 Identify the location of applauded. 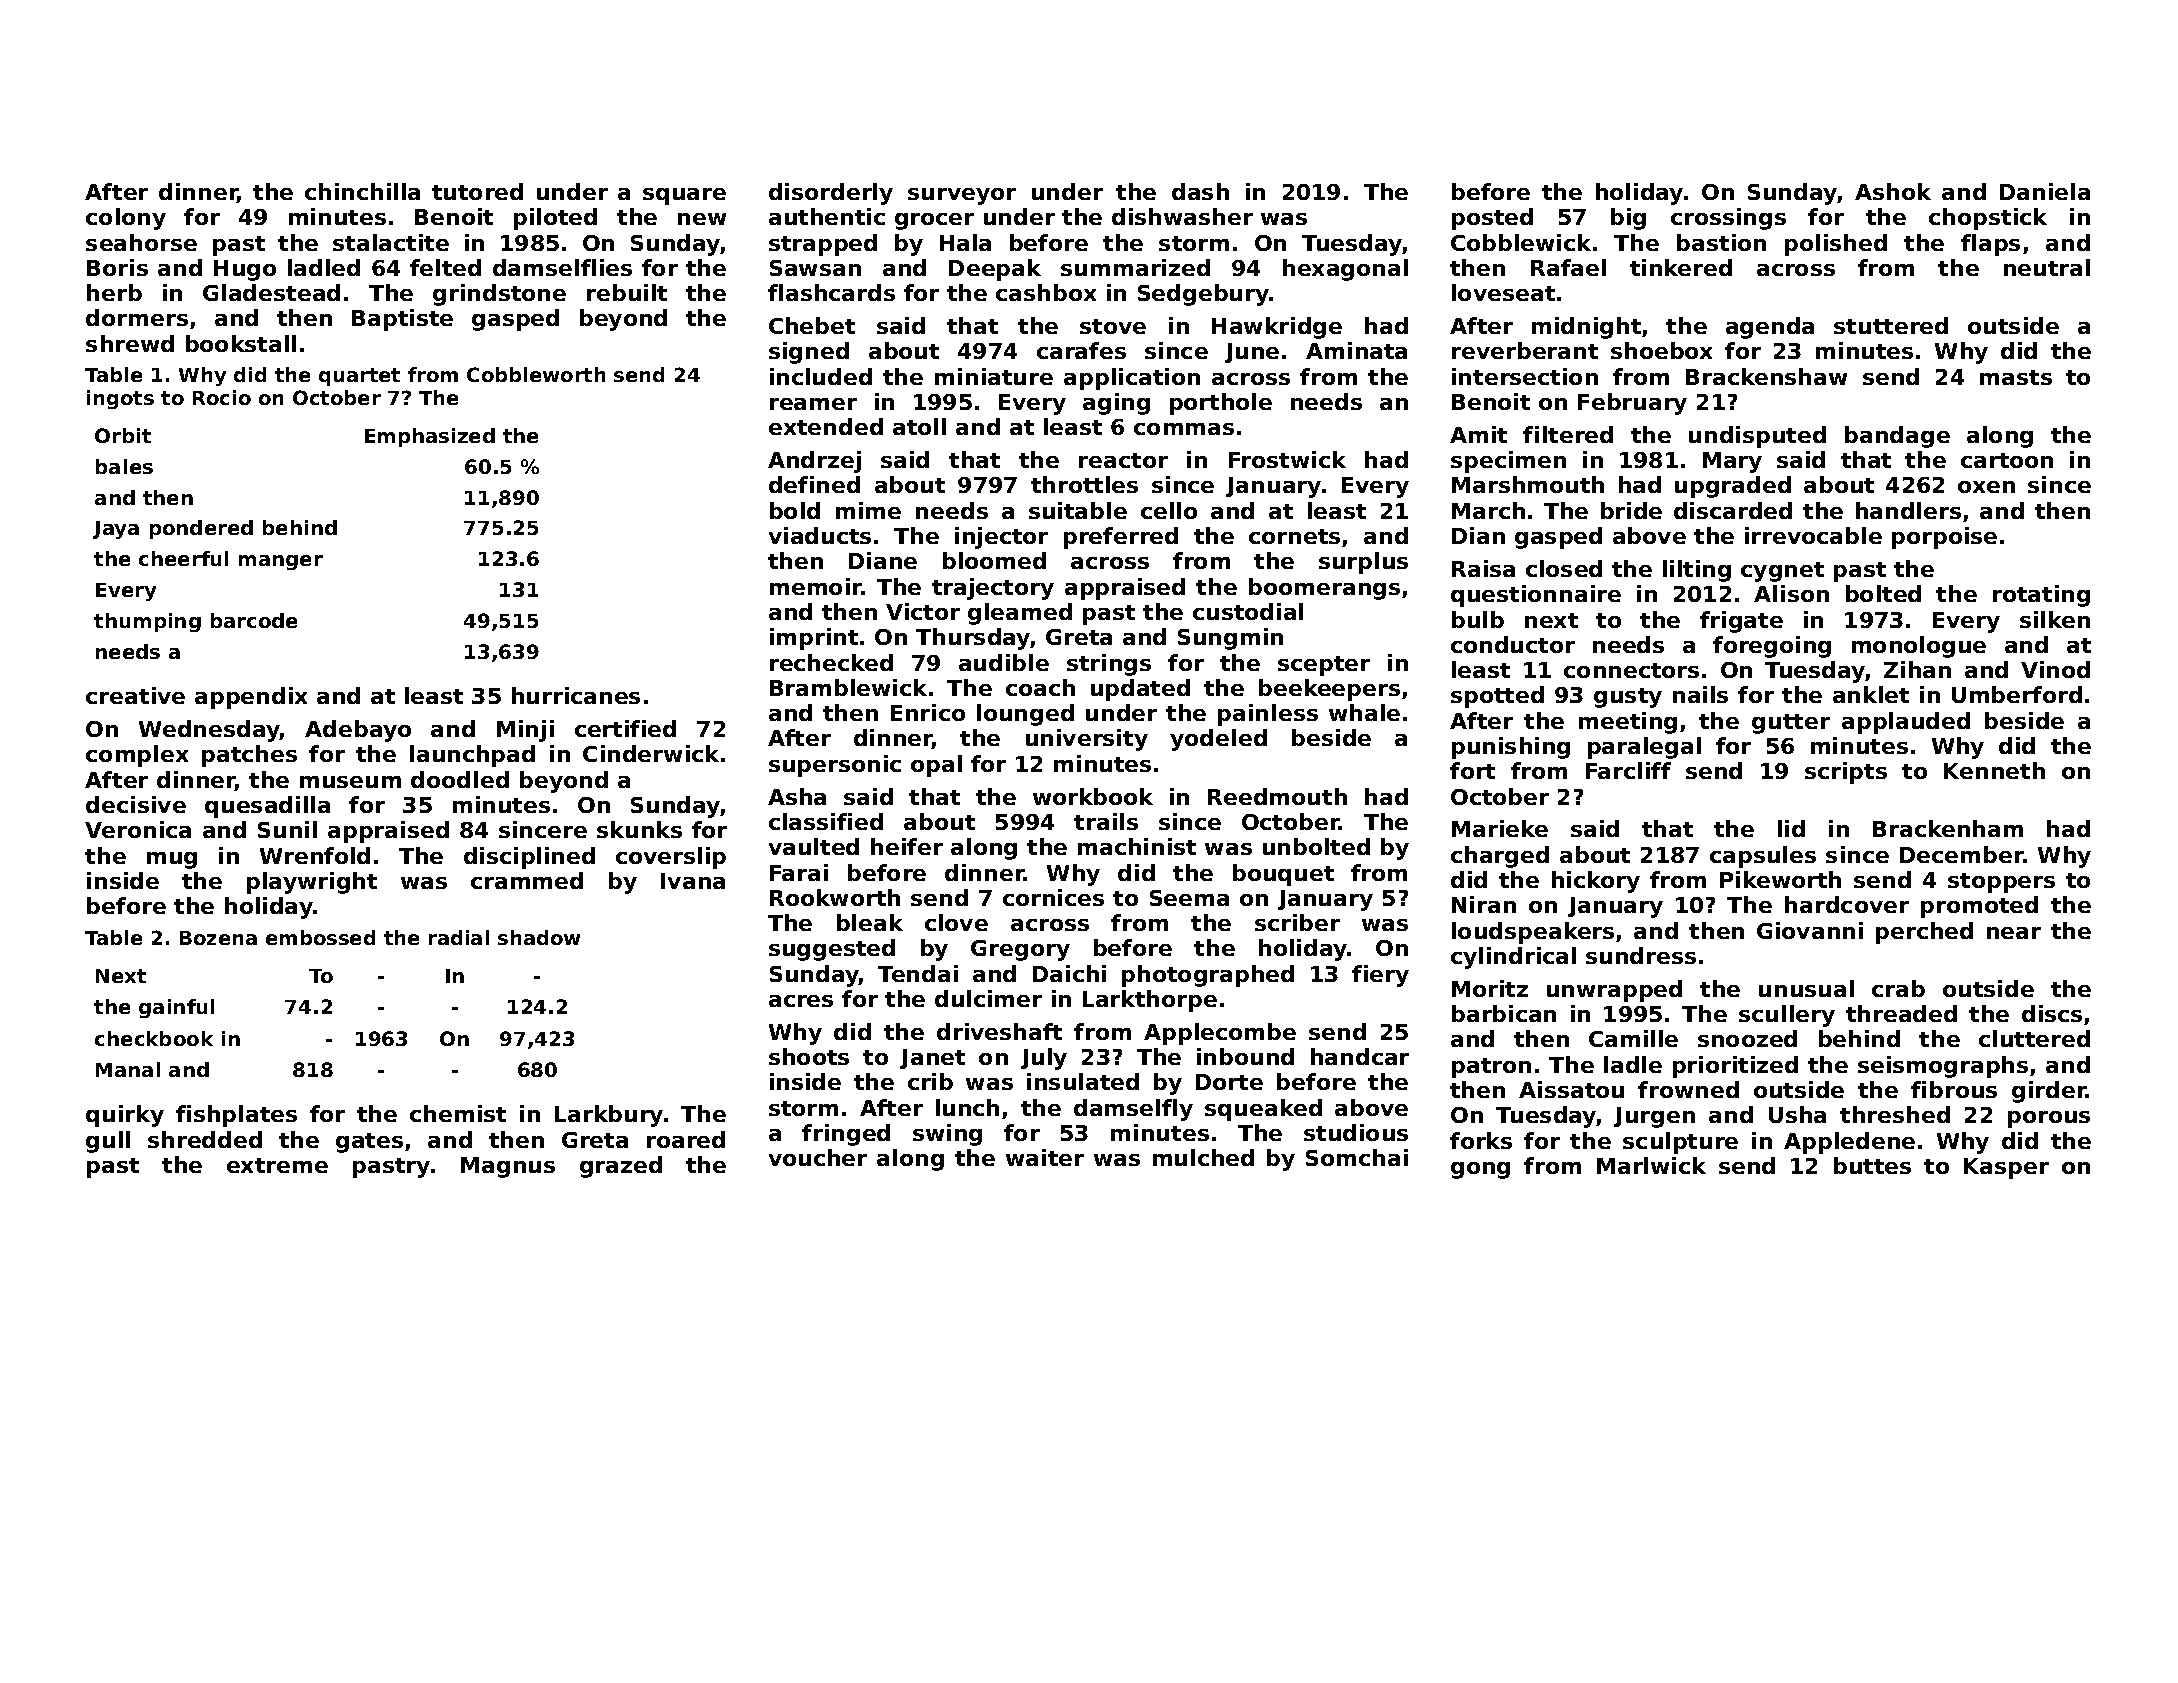
(1906, 723).
